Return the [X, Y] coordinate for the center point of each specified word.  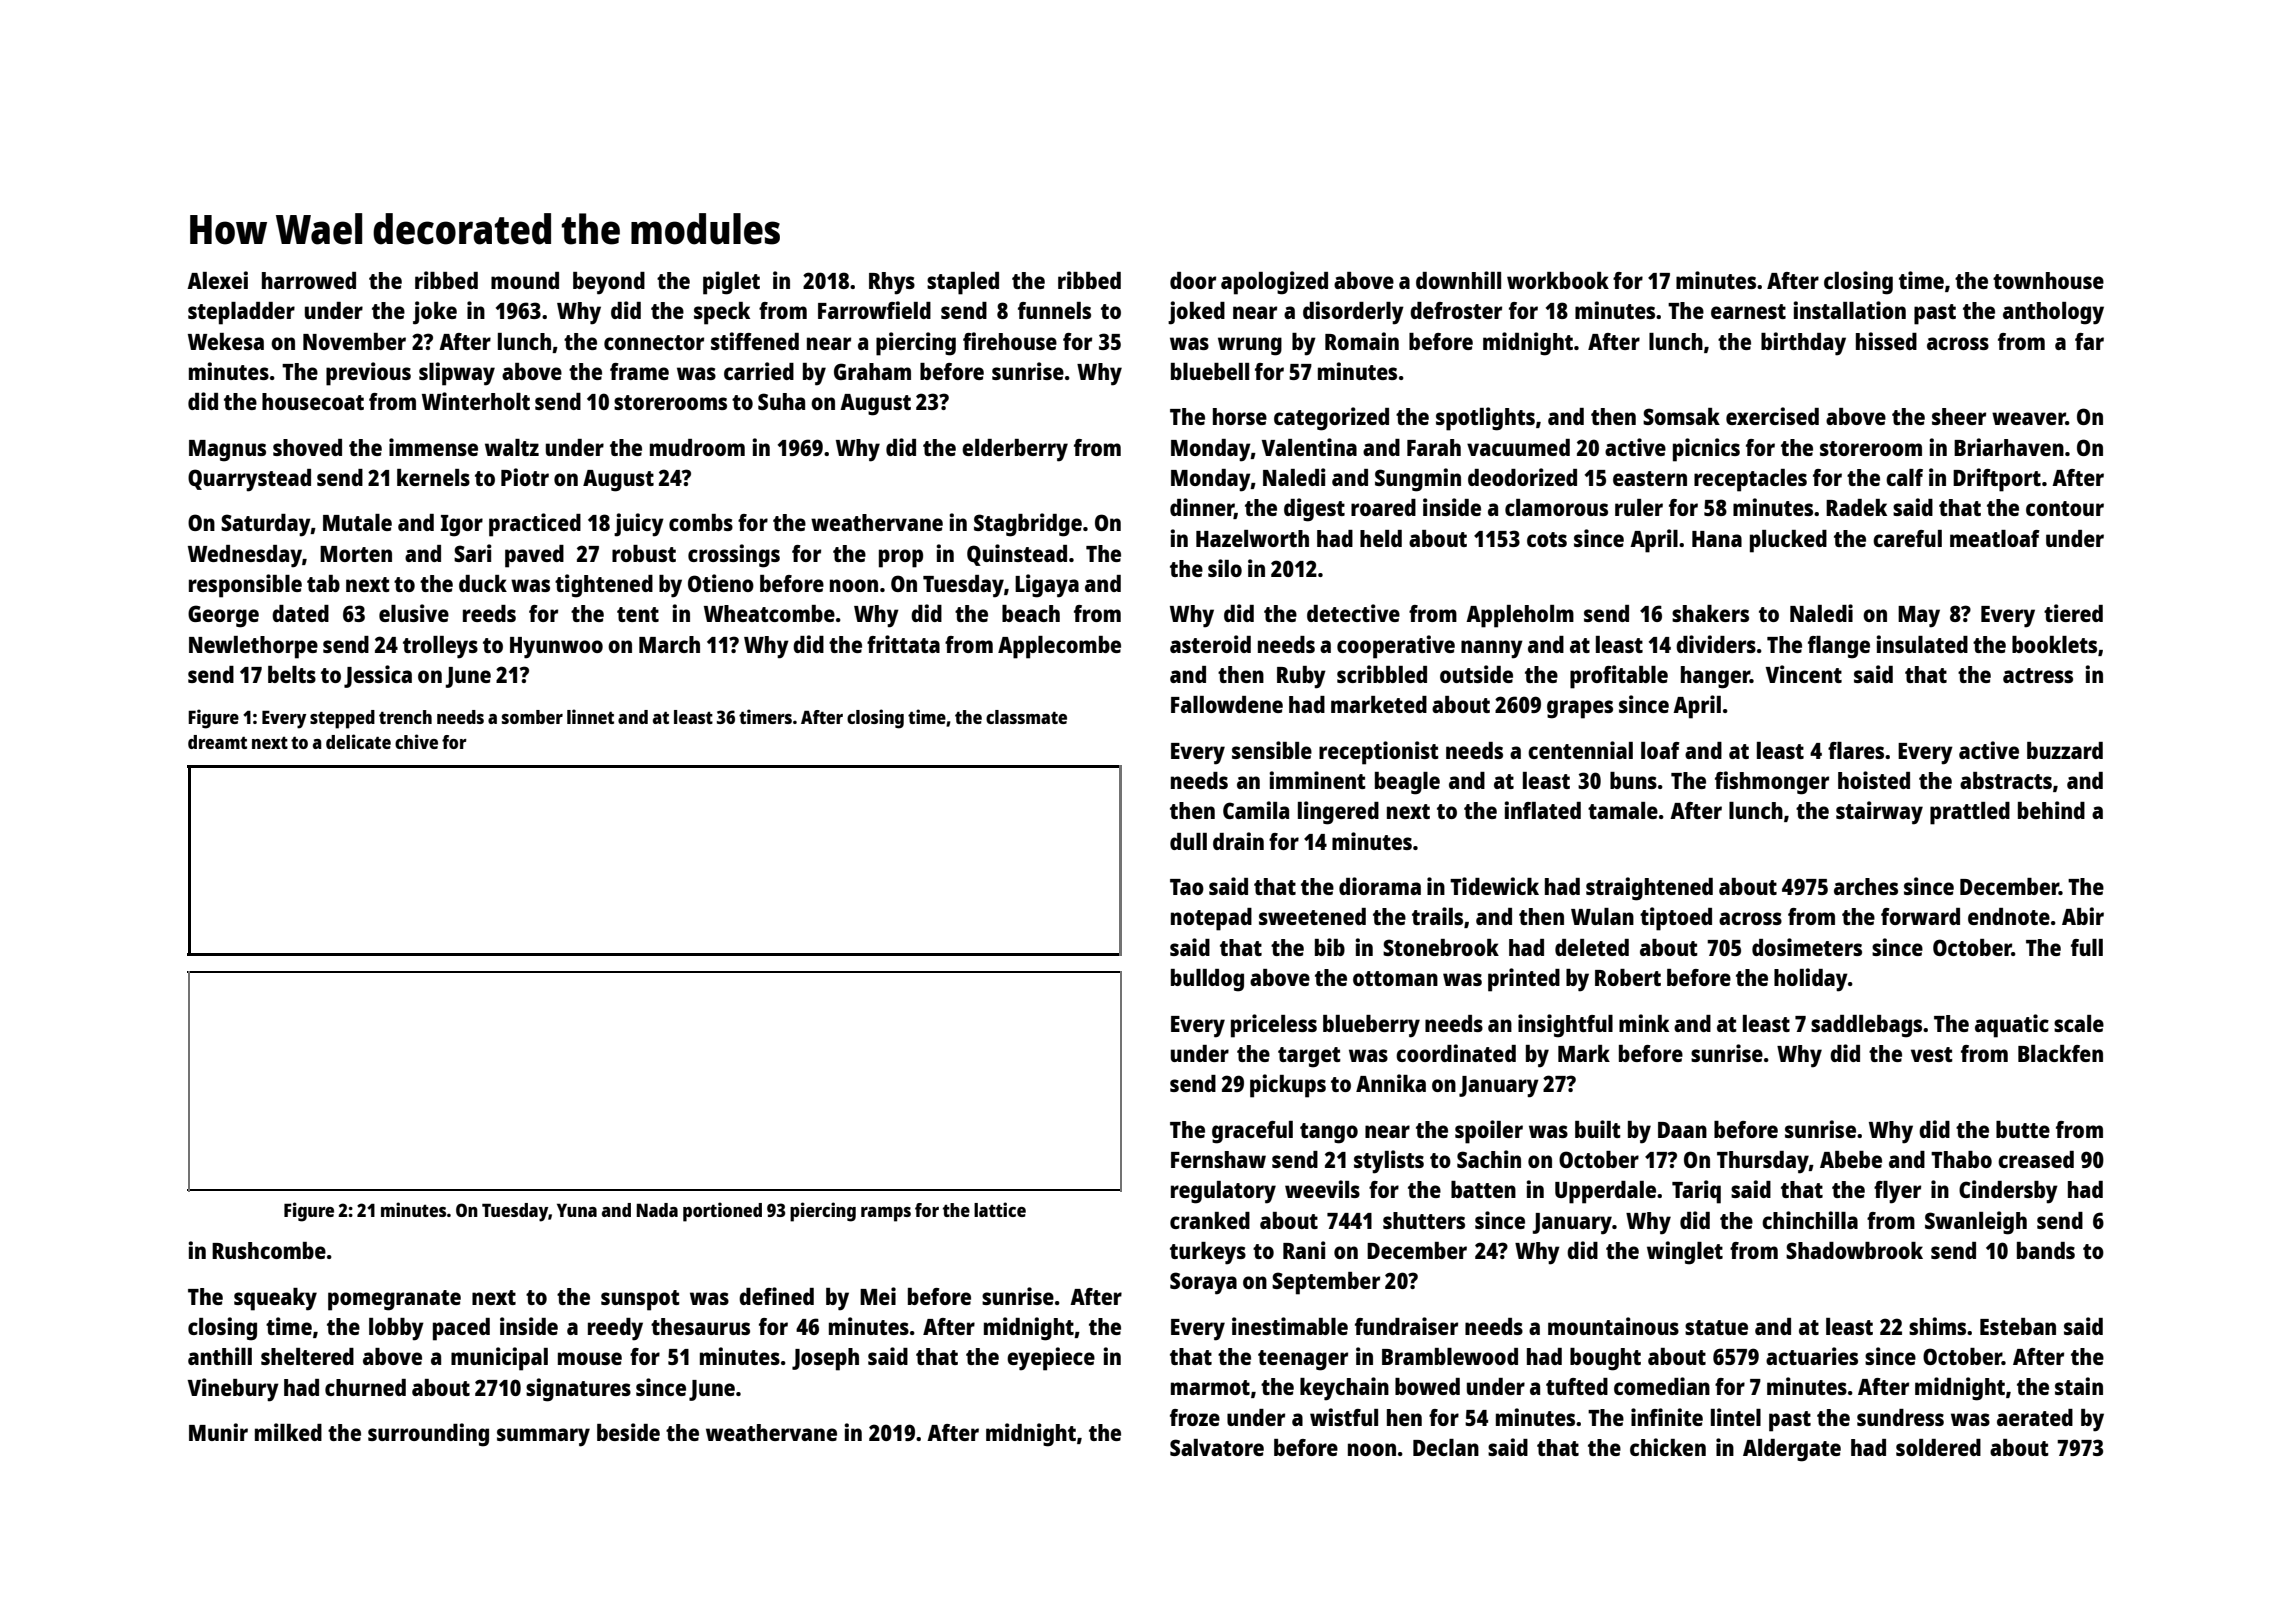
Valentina [1309, 447]
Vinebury [233, 1390]
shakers [1710, 613]
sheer [1959, 416]
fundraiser [1406, 1326]
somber [532, 717]
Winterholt [476, 401]
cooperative [1396, 647]
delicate [358, 741]
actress [2038, 675]
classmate [1026, 717]
